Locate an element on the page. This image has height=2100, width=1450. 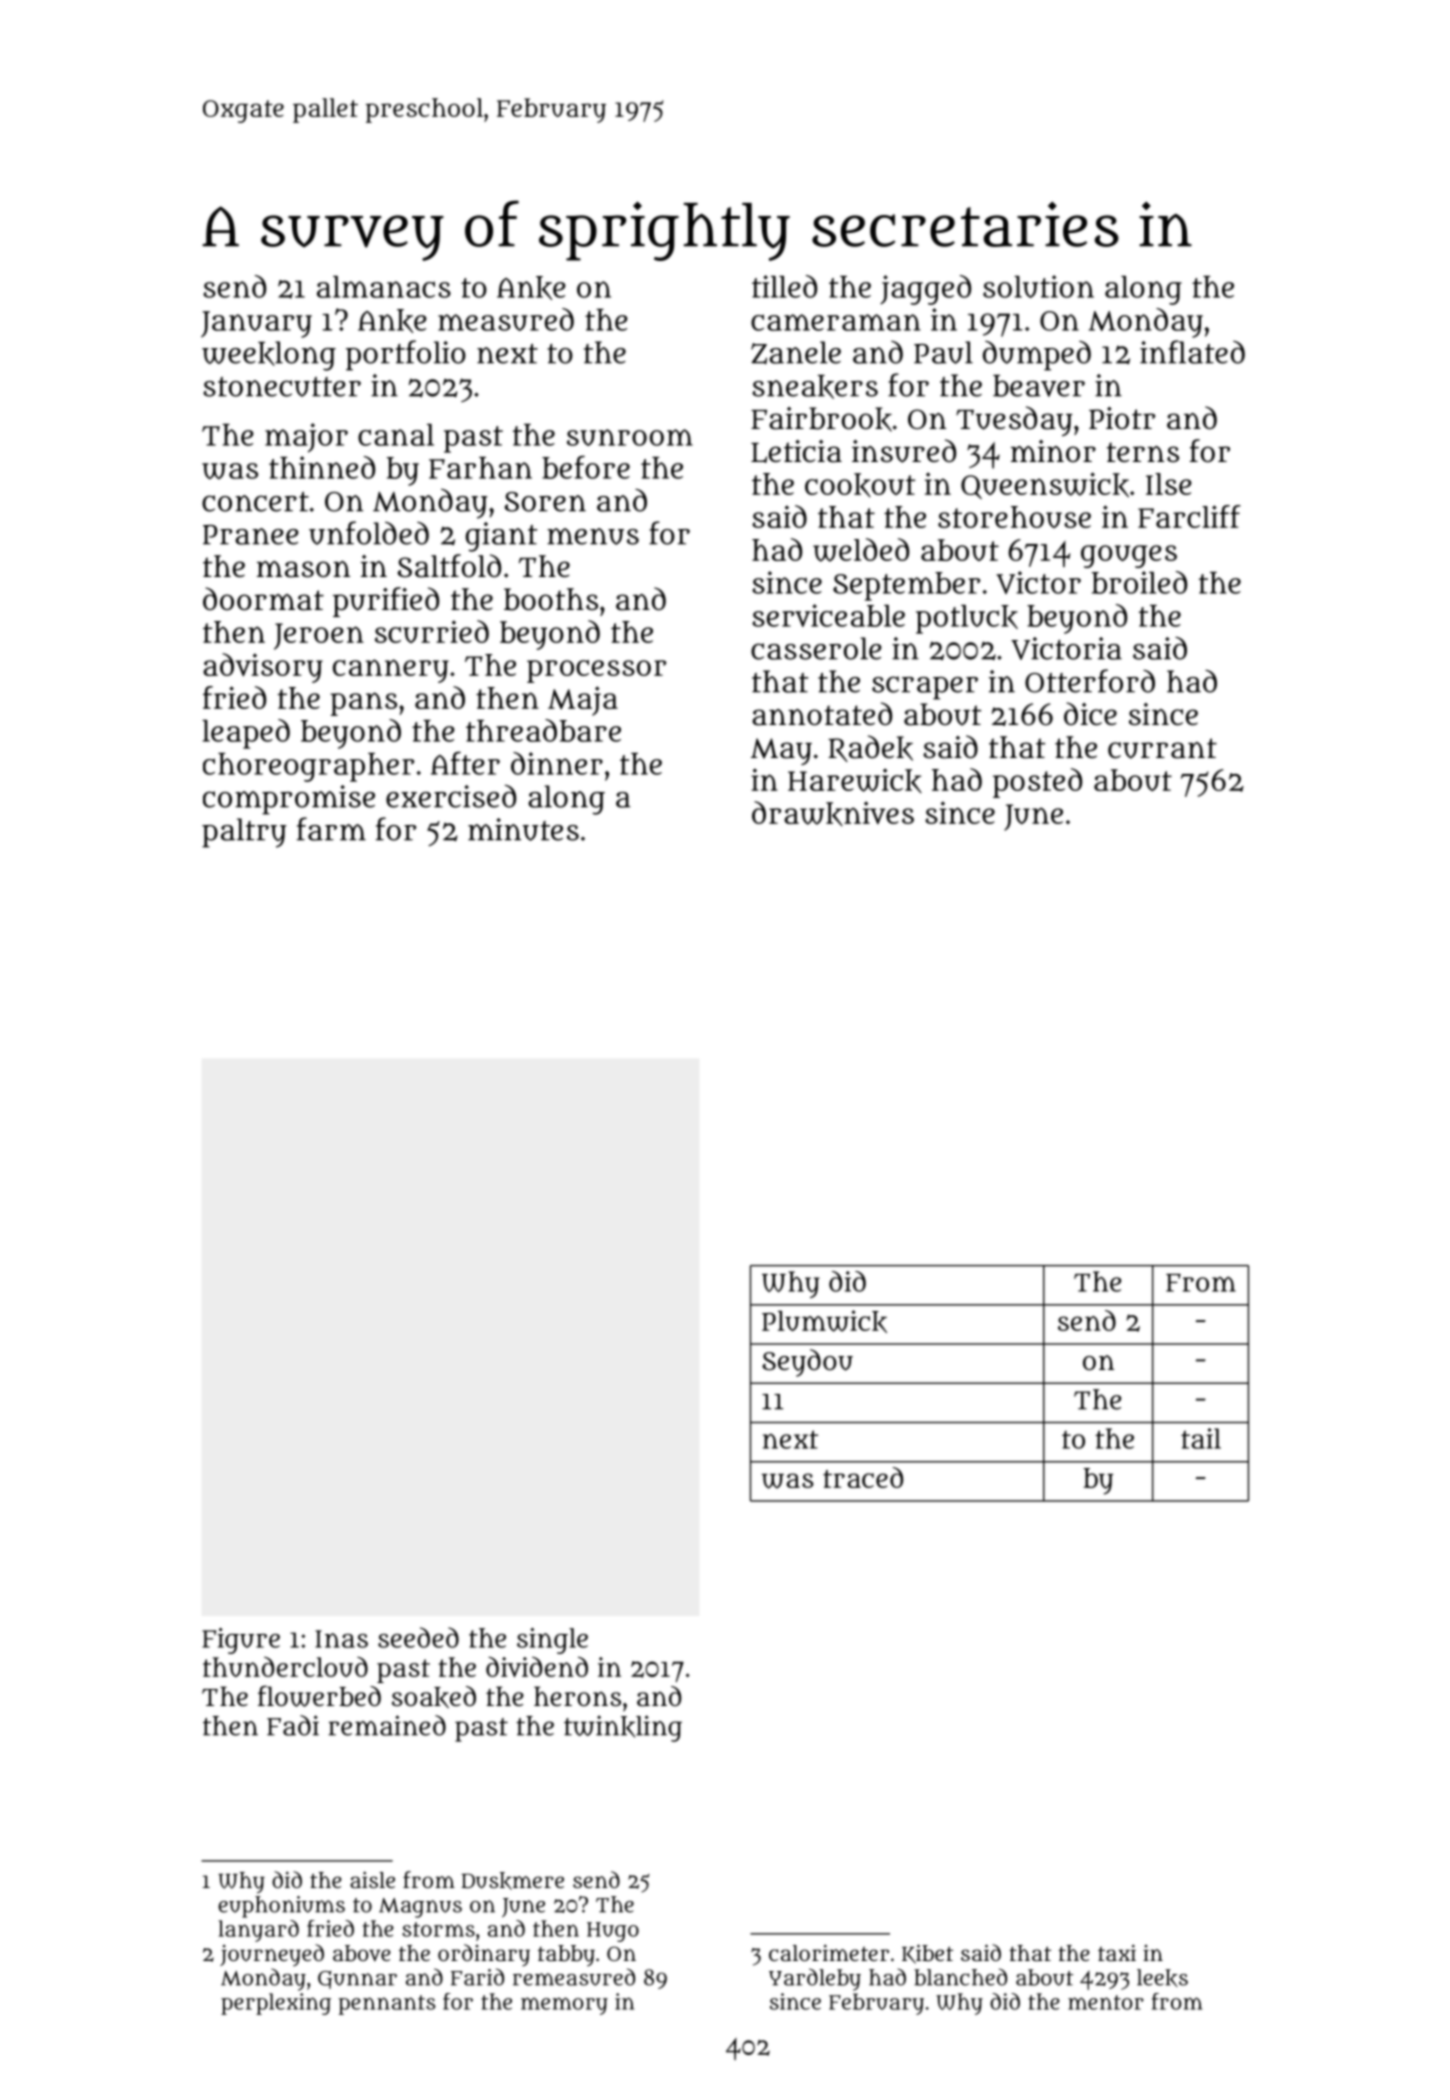
tail is located at coordinates (1201, 1438).
